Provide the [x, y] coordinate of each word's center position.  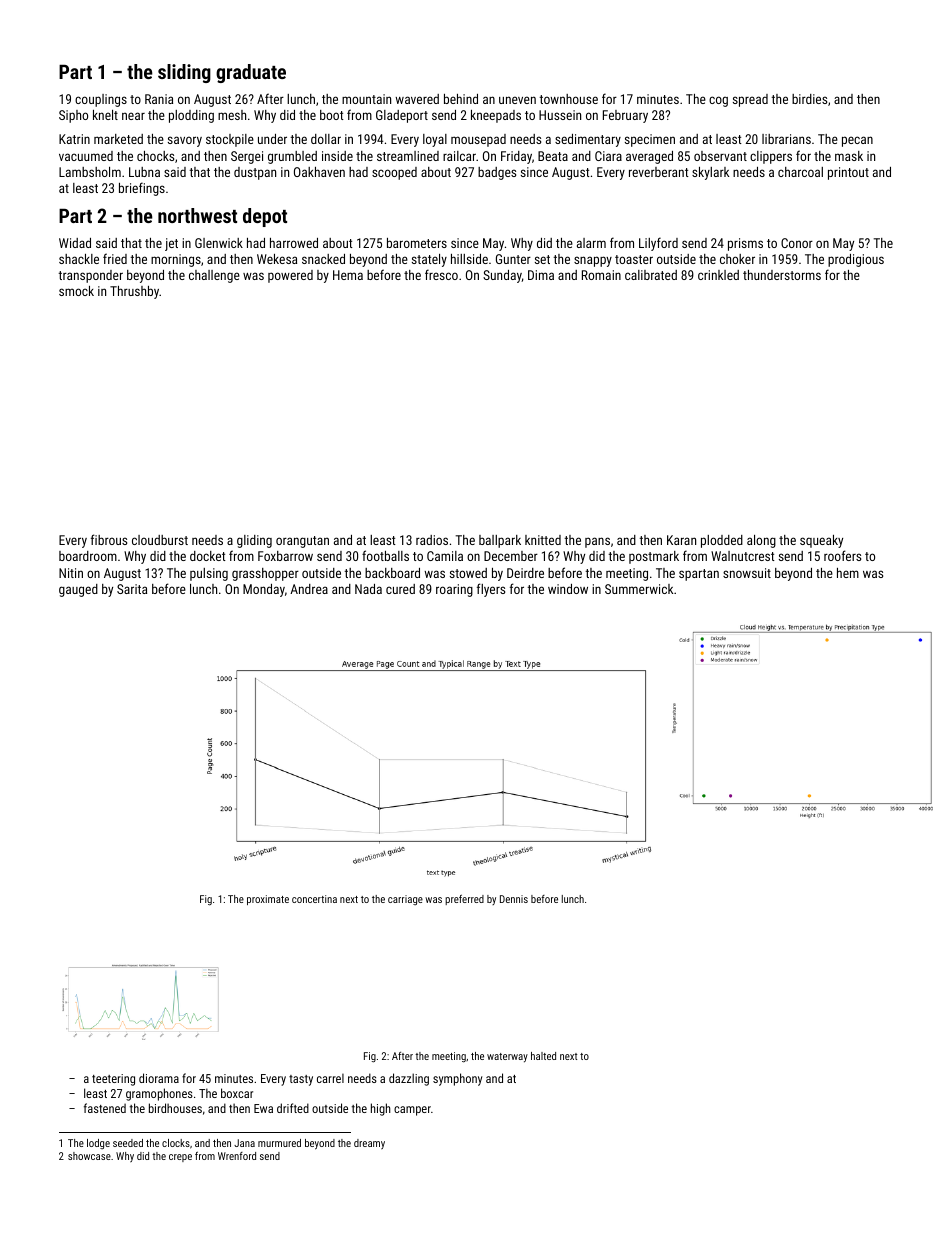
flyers [491, 590]
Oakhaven [319, 172]
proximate [268, 900]
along [761, 541]
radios [432, 540]
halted [543, 1056]
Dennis [514, 899]
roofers [842, 555]
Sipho [73, 116]
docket [208, 556]
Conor [797, 243]
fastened [105, 1108]
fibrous [109, 539]
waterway [507, 1058]
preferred [464, 899]
